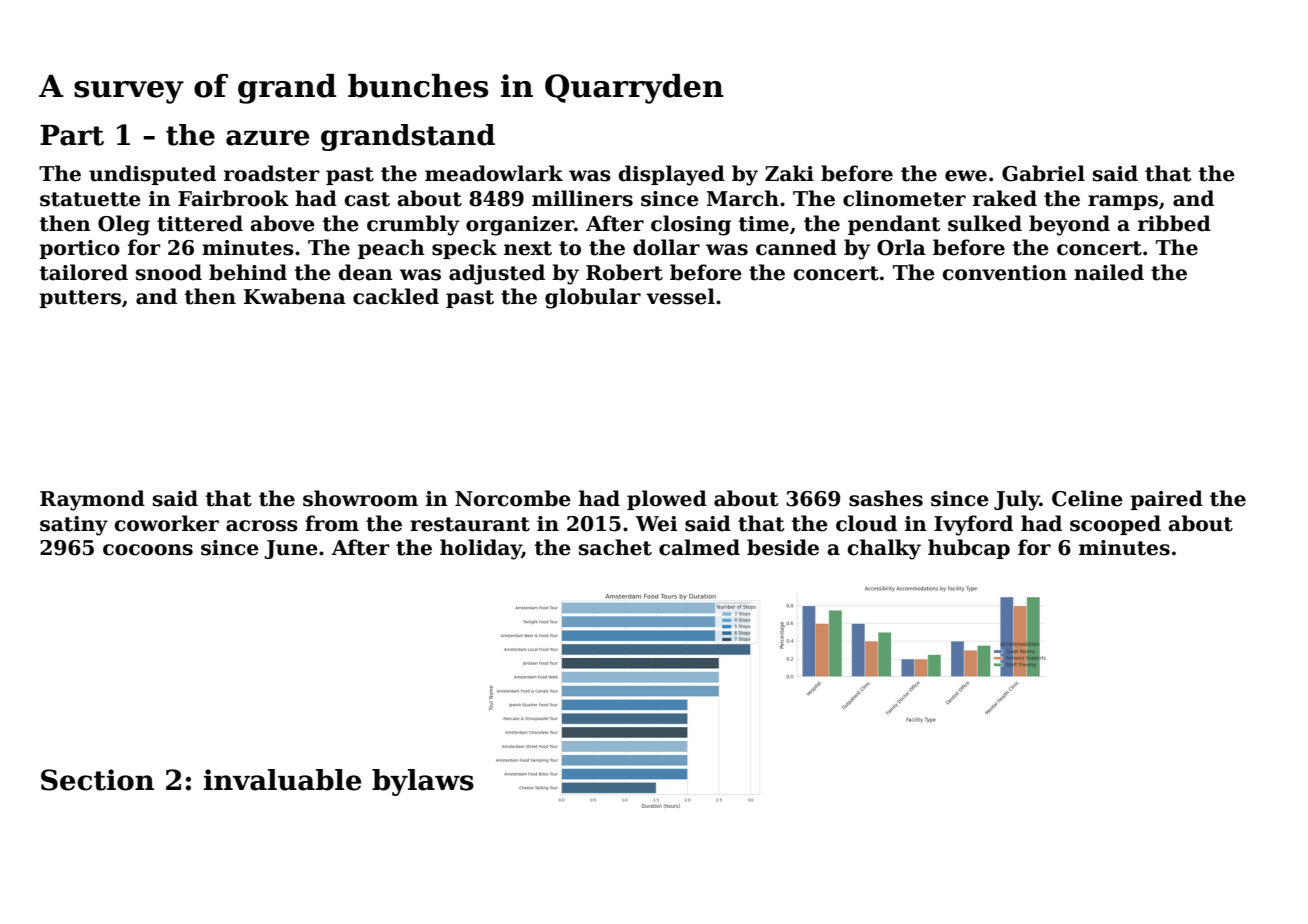  What do you see at coordinates (1004, 273) in the page?
I see `convention` at bounding box center [1004, 273].
